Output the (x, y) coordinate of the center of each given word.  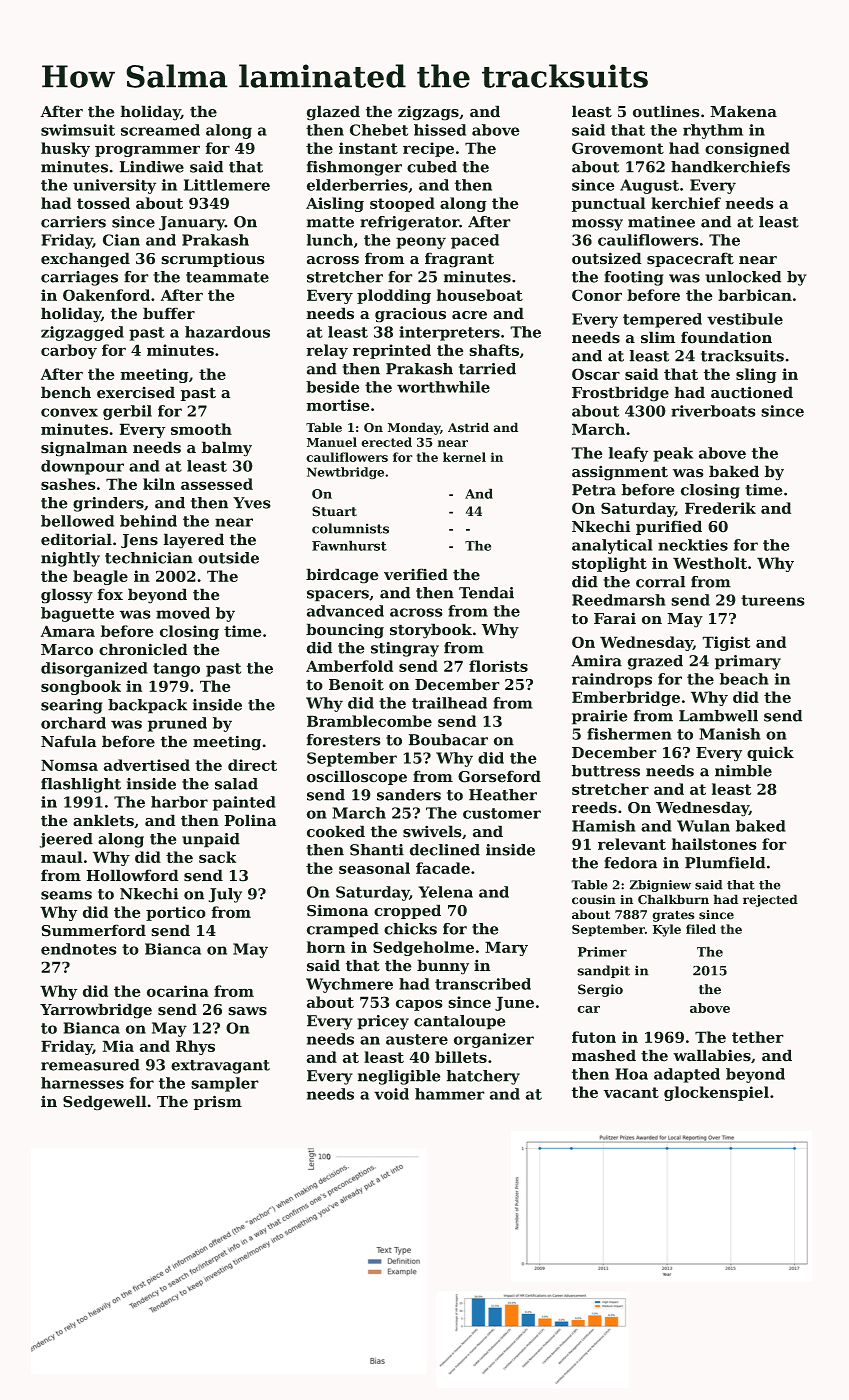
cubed (432, 167)
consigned (747, 149)
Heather (503, 795)
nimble (743, 771)
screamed (160, 130)
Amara (68, 631)
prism (218, 1102)
